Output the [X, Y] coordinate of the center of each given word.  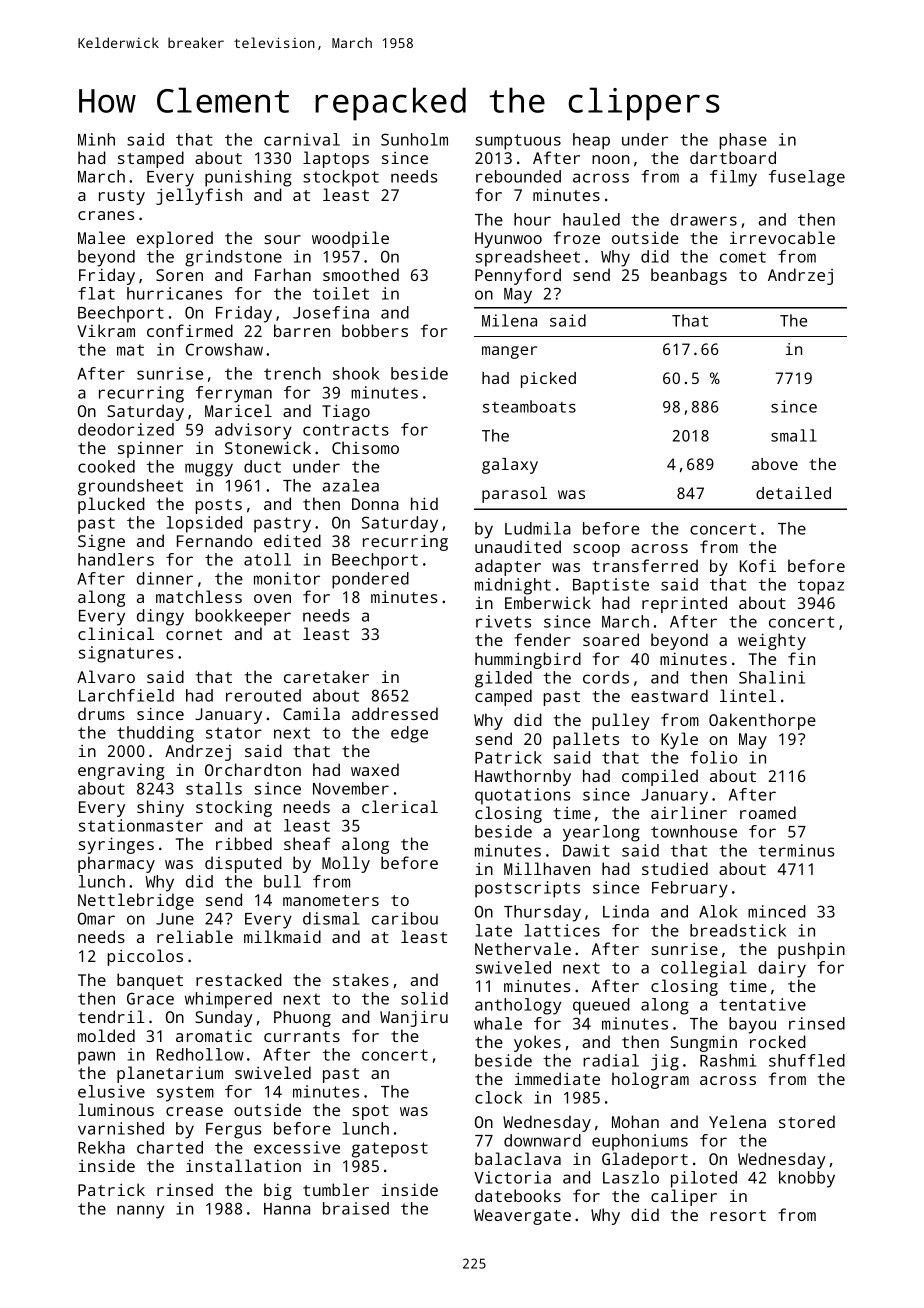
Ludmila [538, 528]
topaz [821, 587]
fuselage [807, 178]
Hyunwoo [508, 240]
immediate [557, 1078]
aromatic [214, 1035]
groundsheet [130, 487]
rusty [122, 197]
